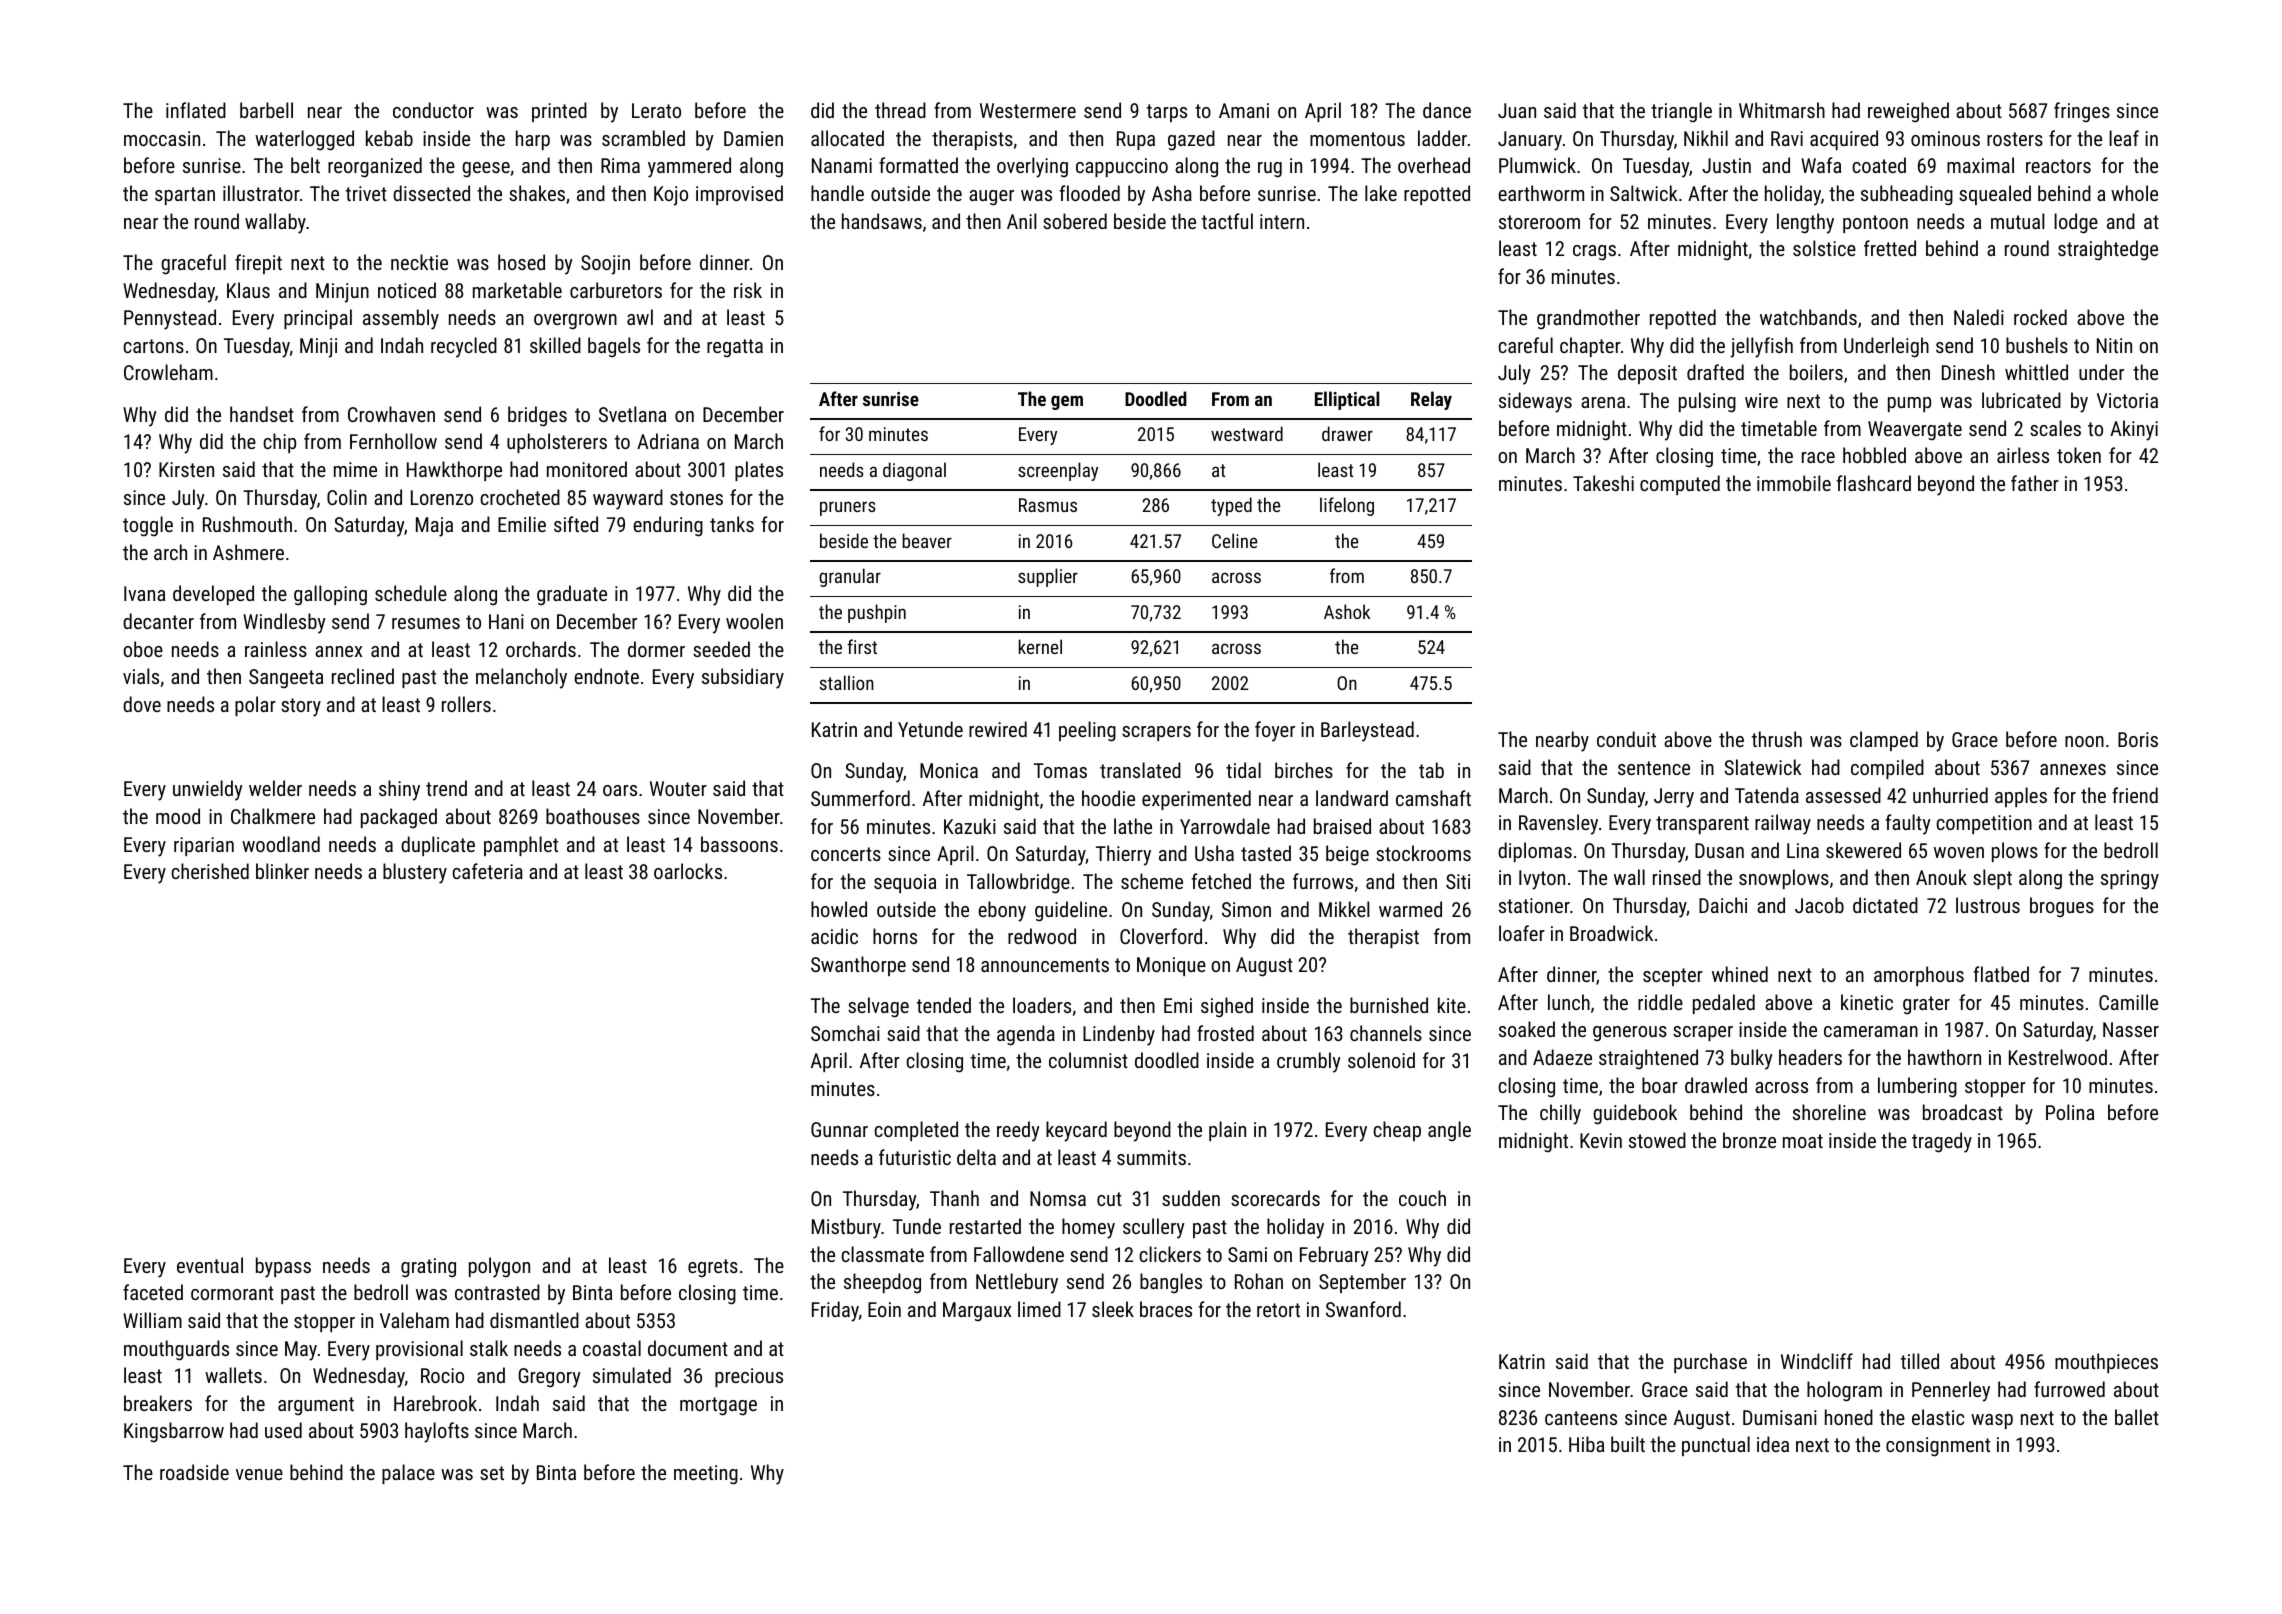 Image resolution: width=2282 pixels, height=1614 pixels. What do you see at coordinates (882, 1283) in the screenshot?
I see `sheepdog` at bounding box center [882, 1283].
